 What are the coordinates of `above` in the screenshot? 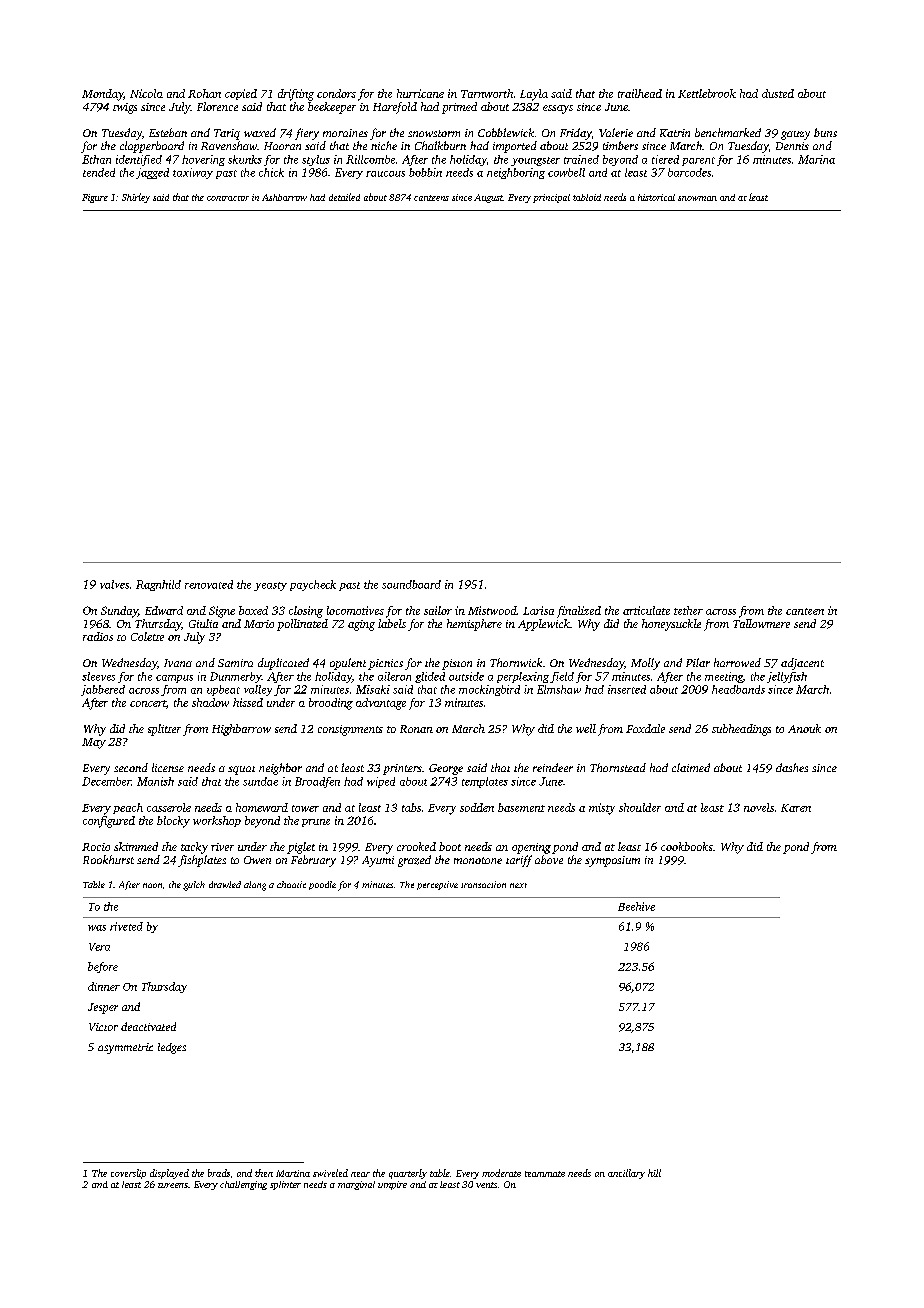 It's located at (549, 859).
